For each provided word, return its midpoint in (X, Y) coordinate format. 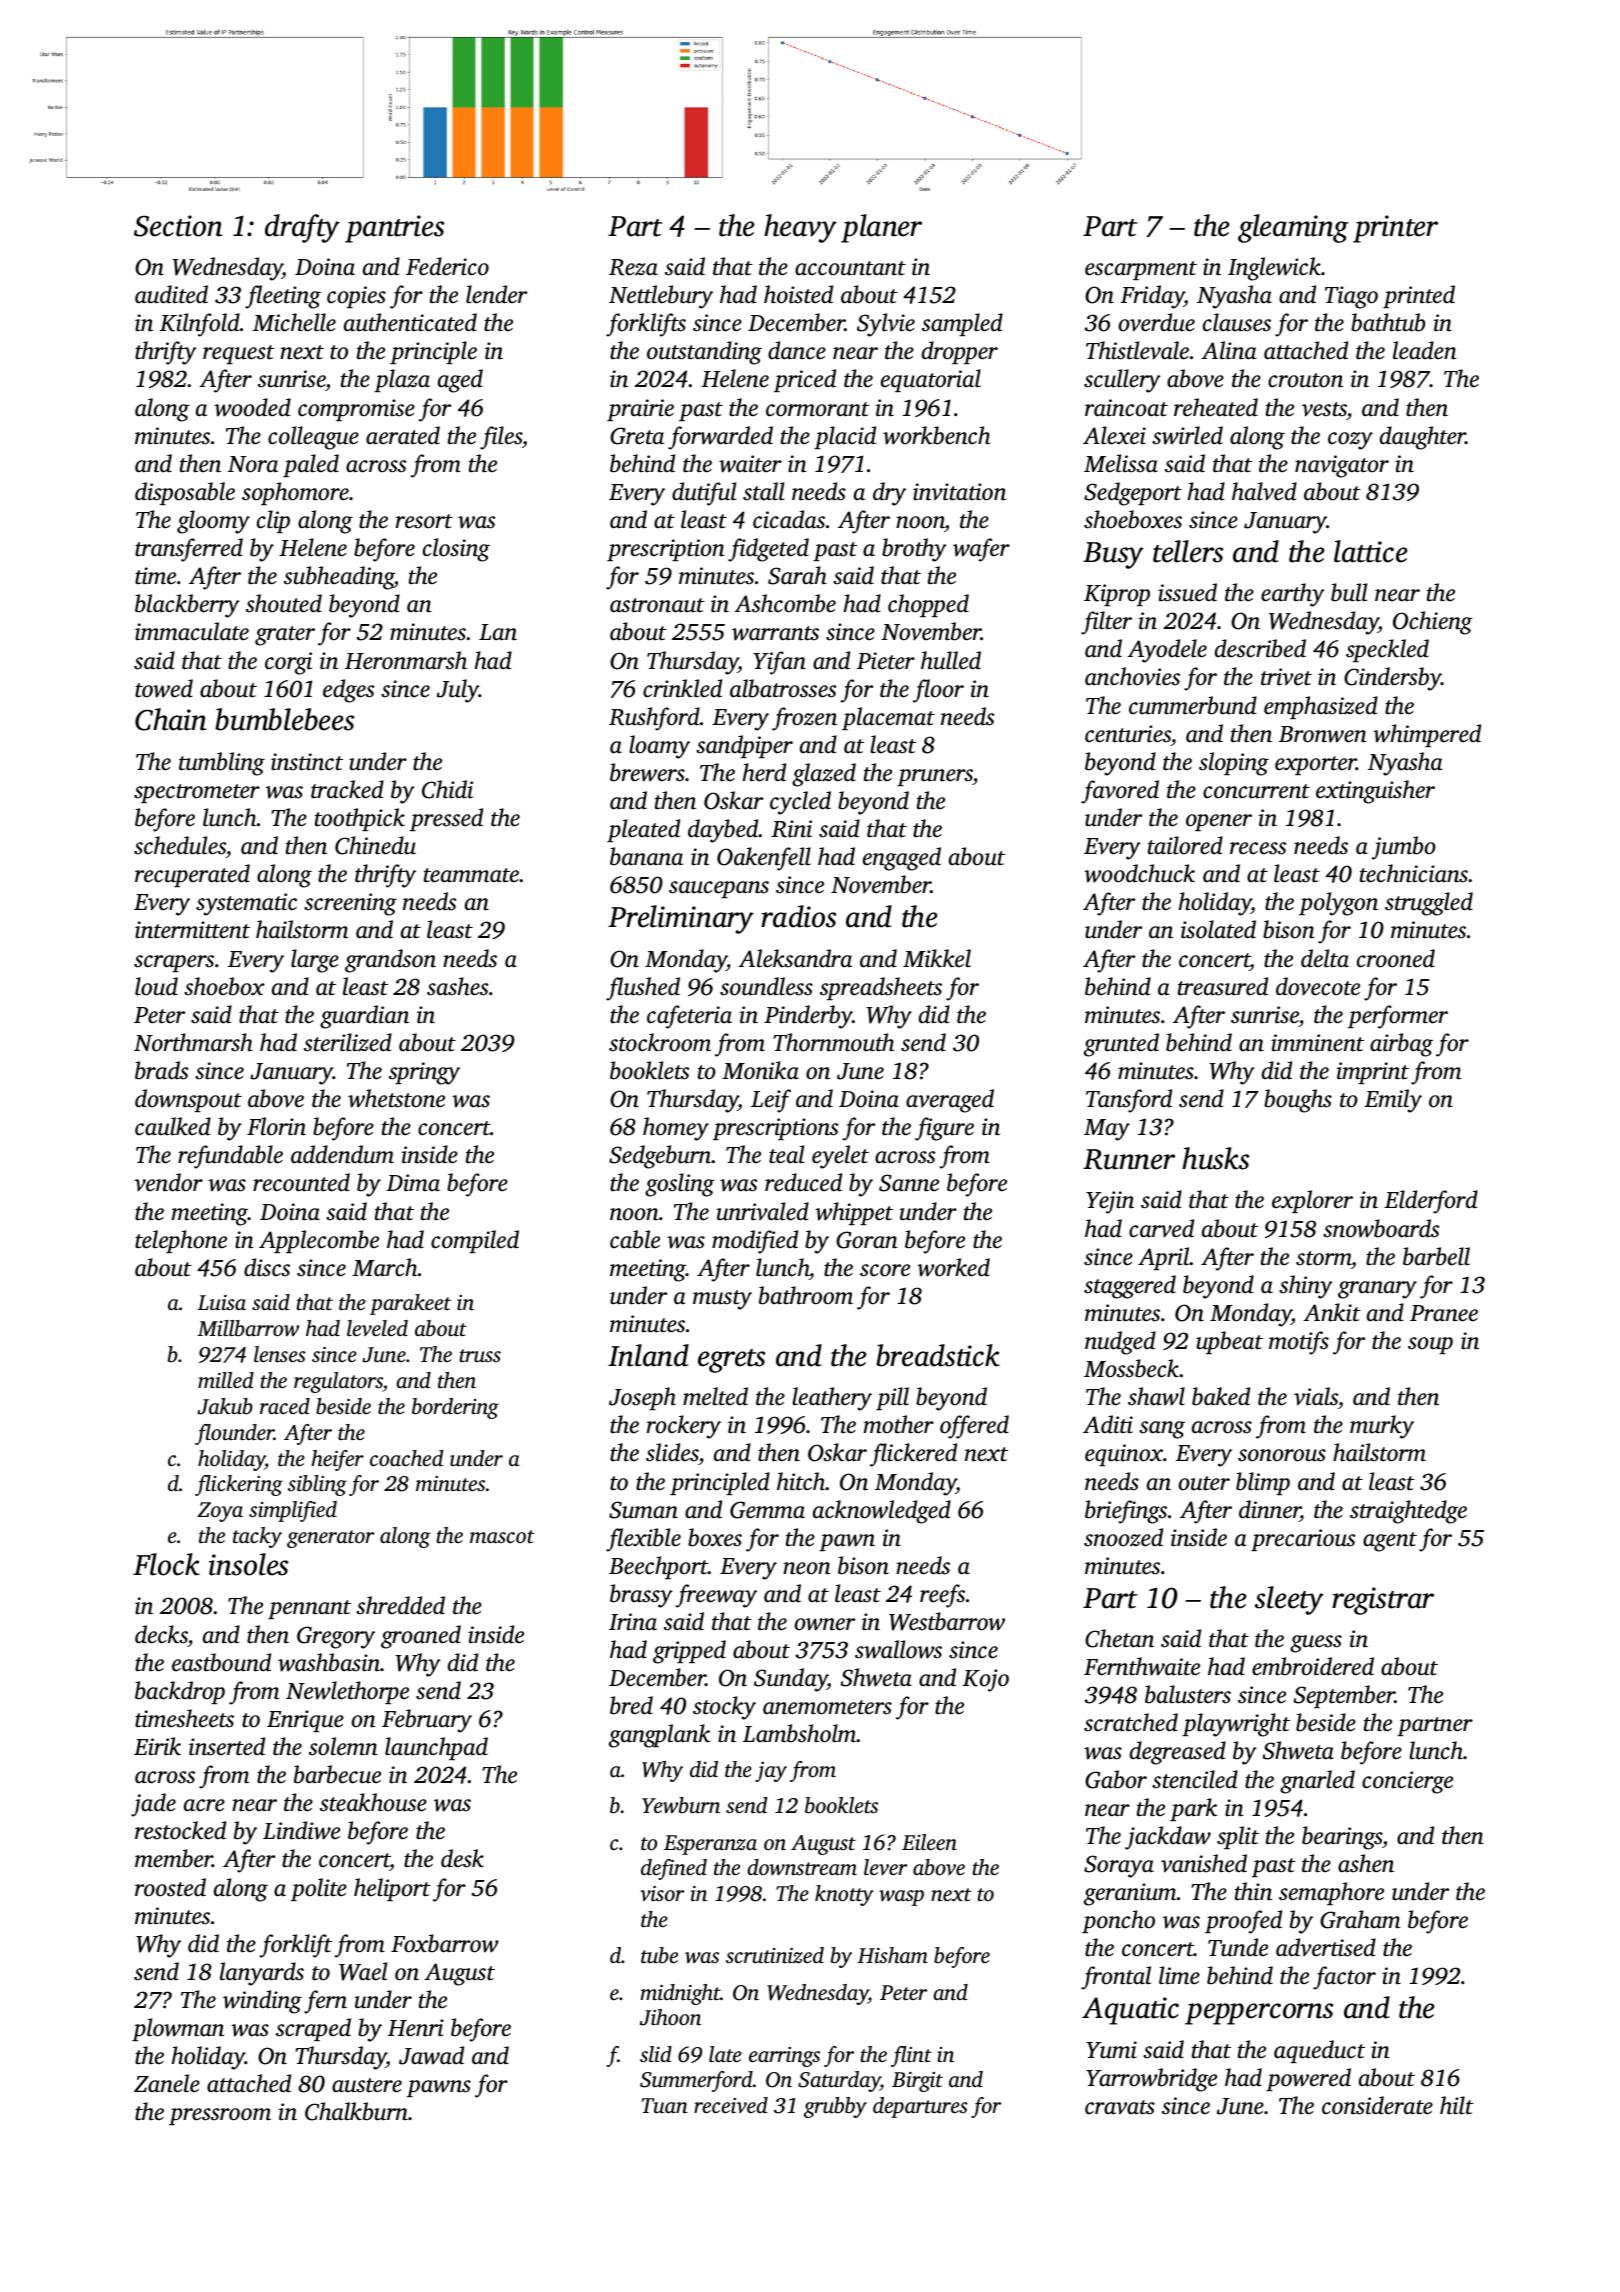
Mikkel (937, 958)
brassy (641, 1596)
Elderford (1431, 1202)
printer (1395, 229)
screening (350, 904)
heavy (800, 228)
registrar (1383, 1601)
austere (367, 2085)
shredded (400, 1605)
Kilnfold (200, 325)
